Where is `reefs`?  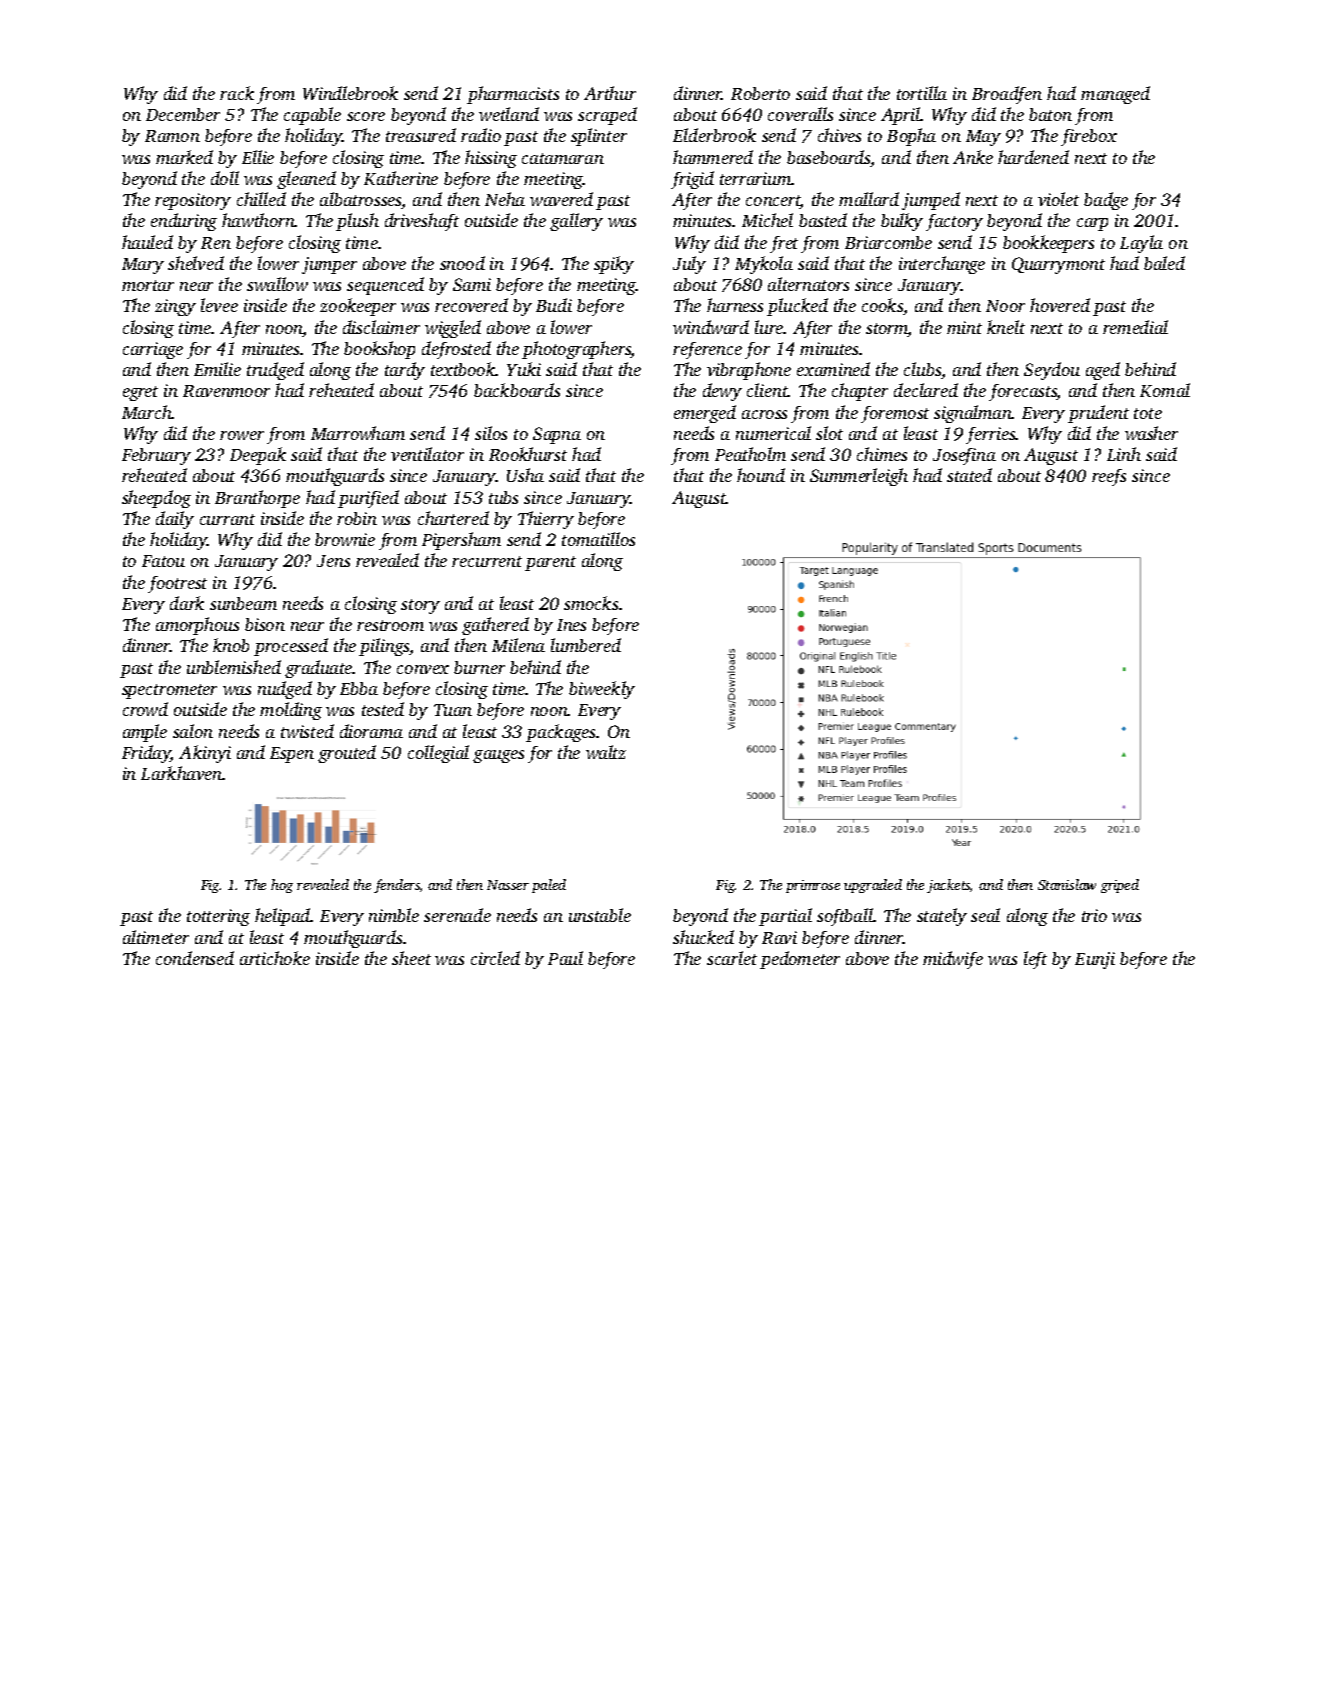 reefs is located at coordinates (1109, 477).
